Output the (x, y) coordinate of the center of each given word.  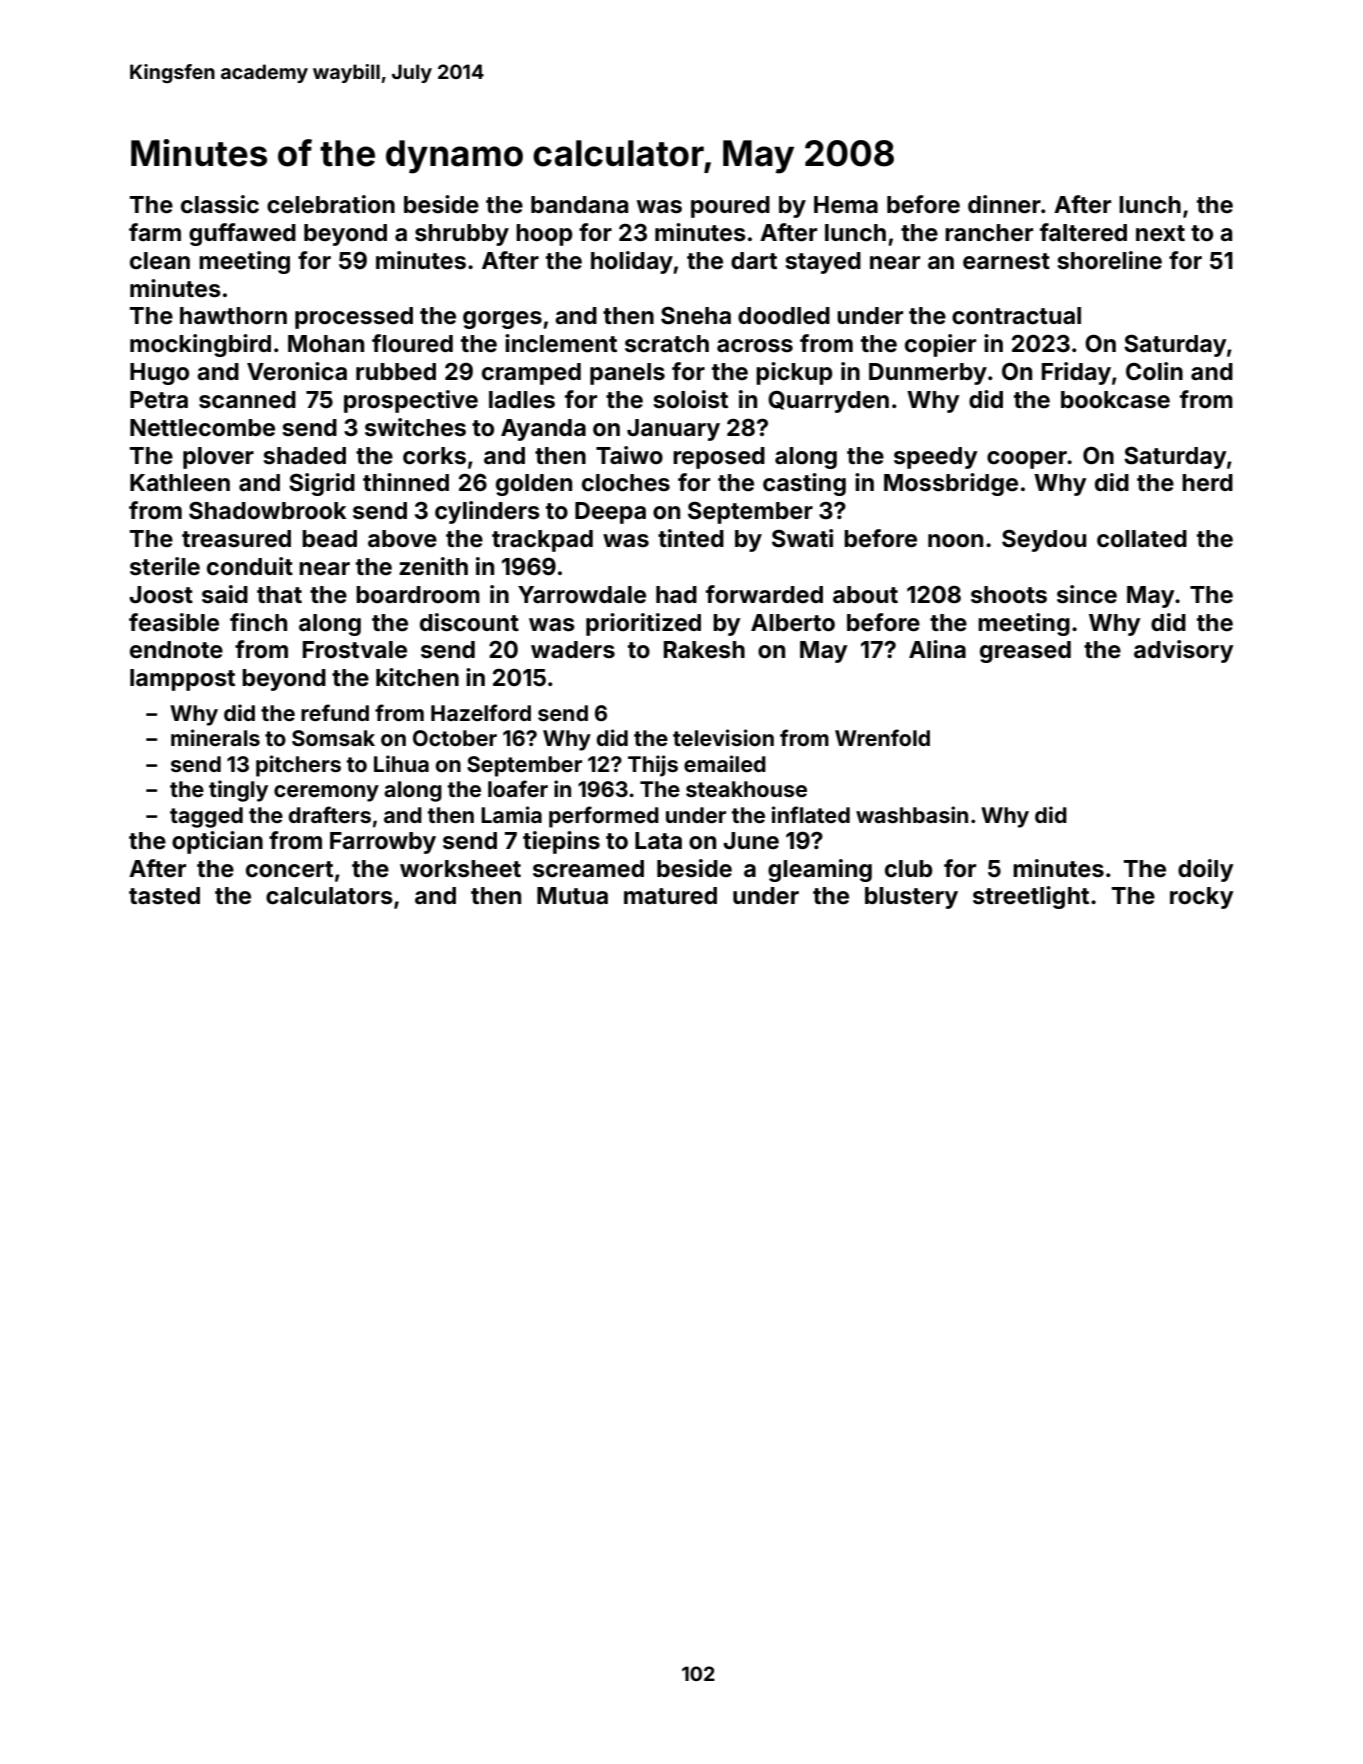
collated (1142, 539)
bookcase (1115, 400)
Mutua (572, 895)
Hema (846, 205)
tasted (164, 896)
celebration (331, 204)
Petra (159, 400)
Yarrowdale (582, 595)
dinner (1004, 204)
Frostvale (355, 650)
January (673, 430)
